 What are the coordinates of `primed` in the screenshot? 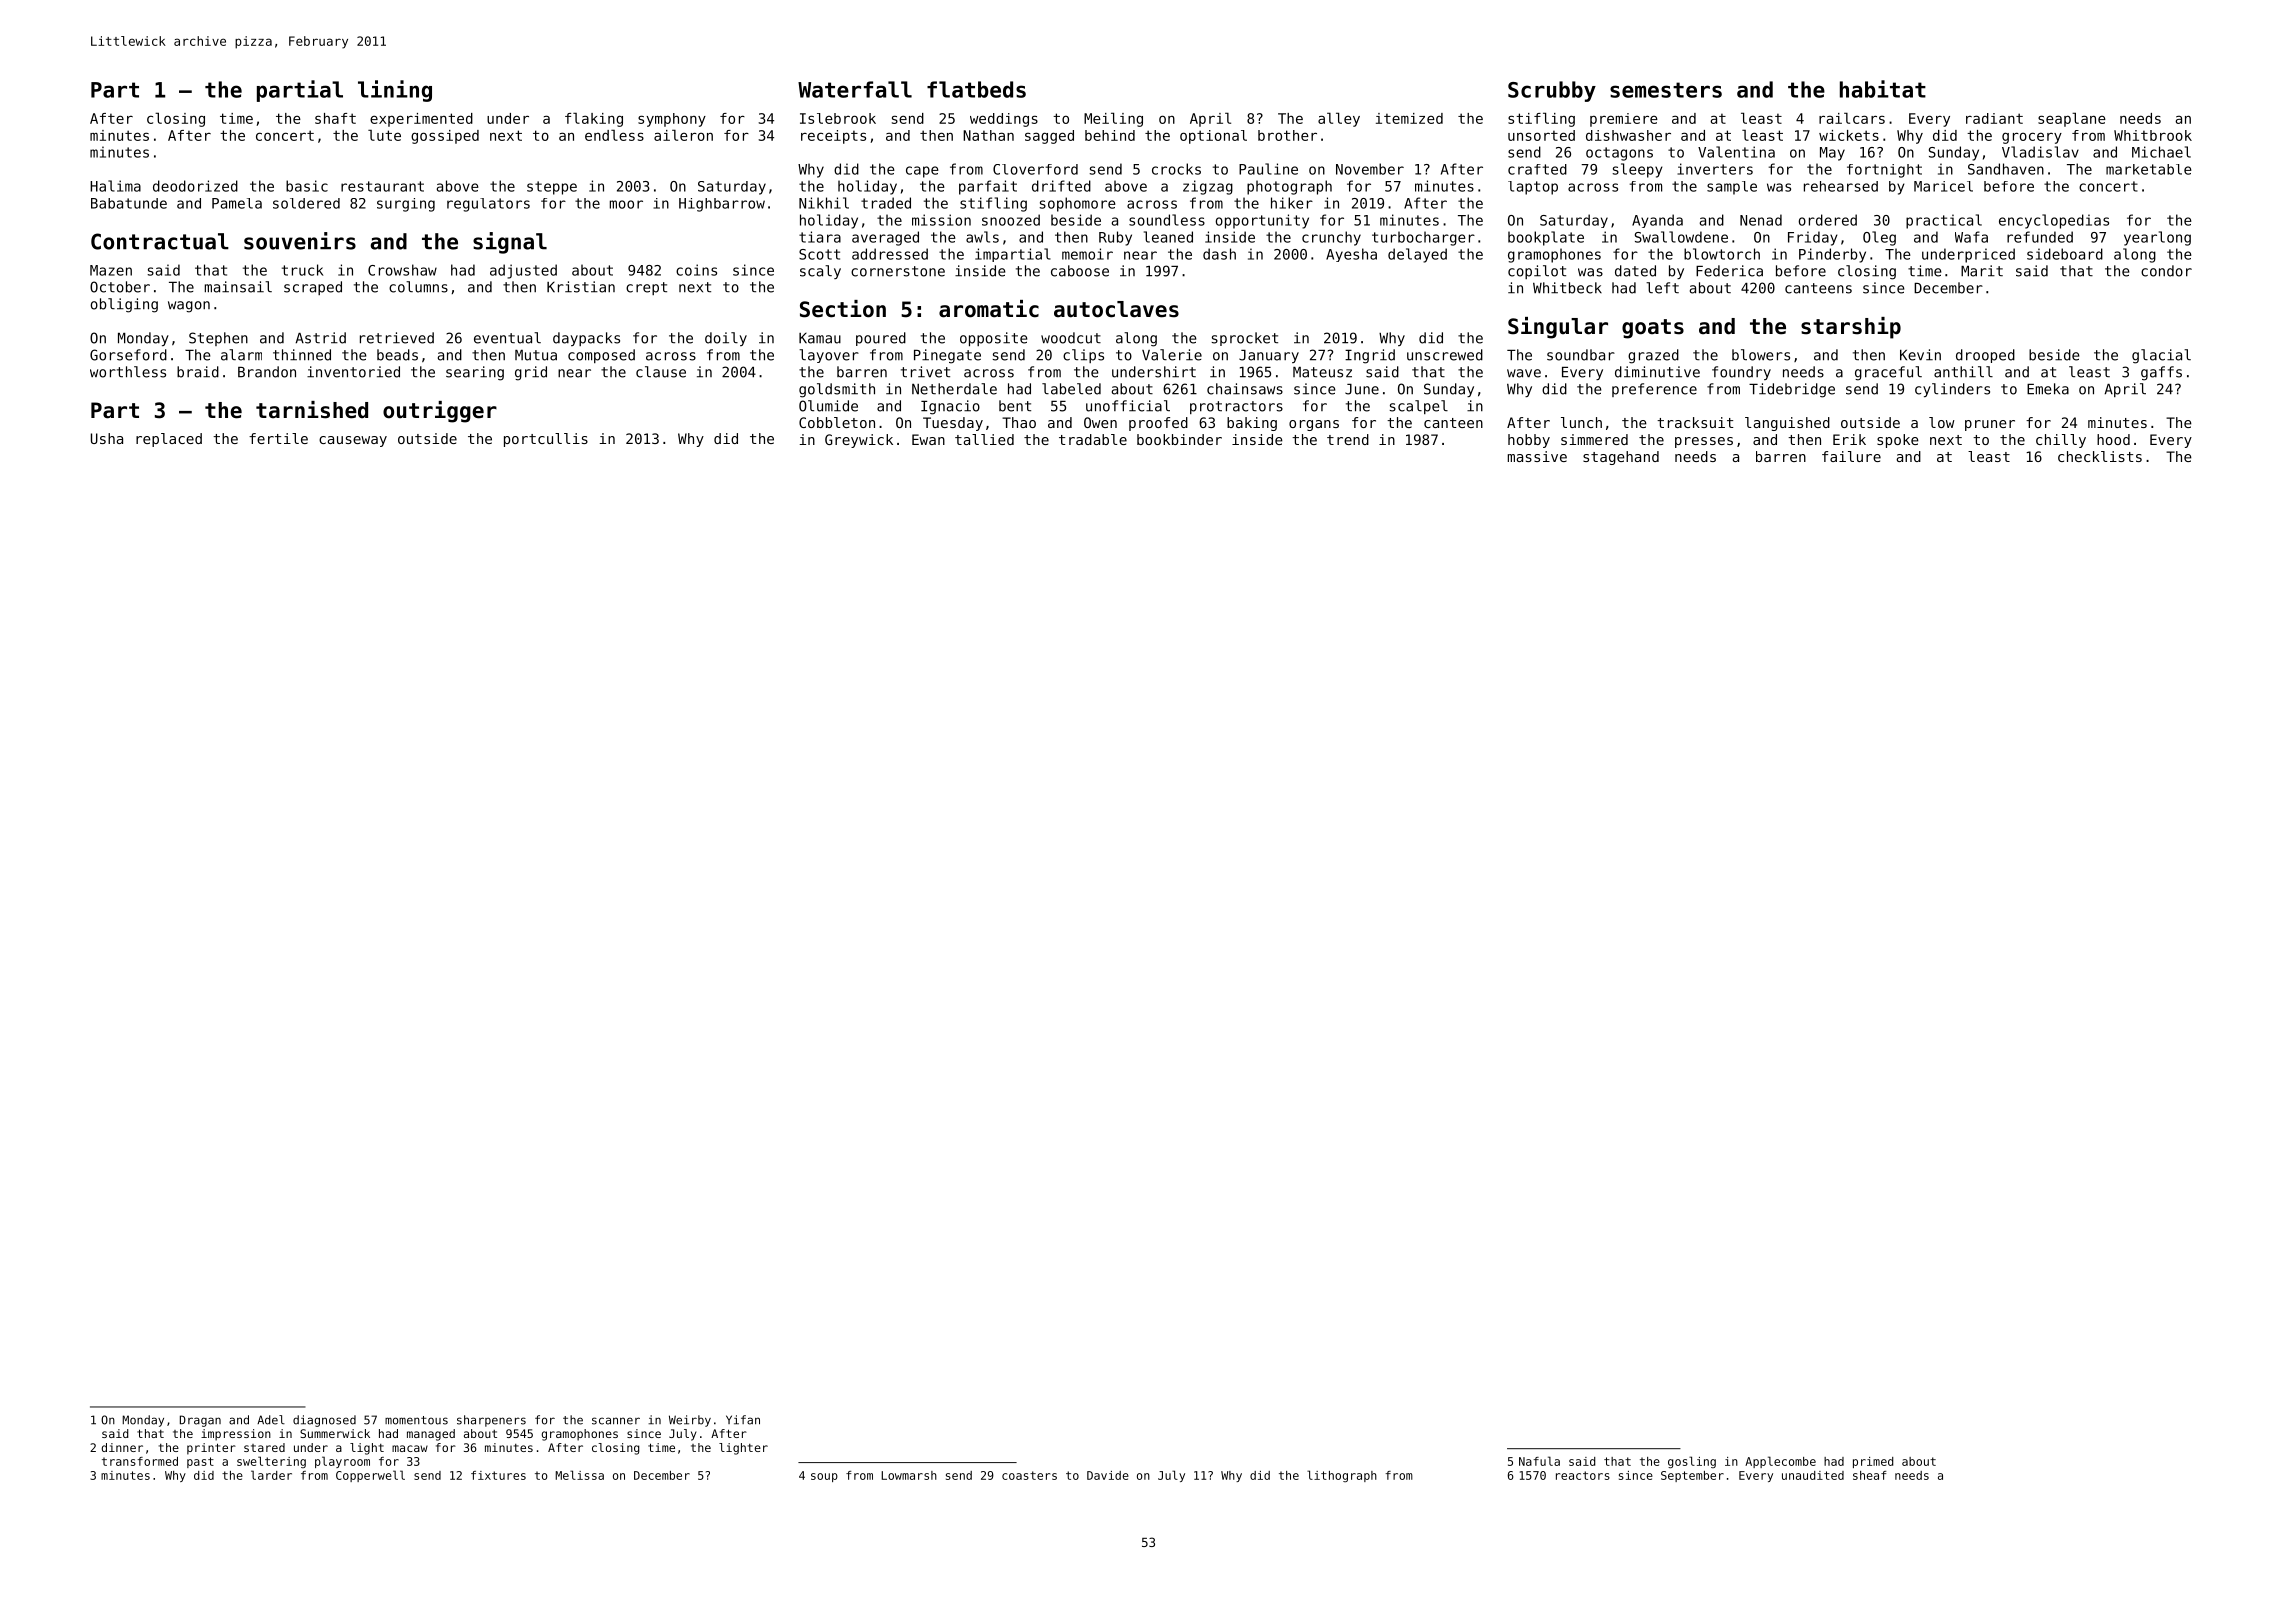 It's located at (1873, 1462).
